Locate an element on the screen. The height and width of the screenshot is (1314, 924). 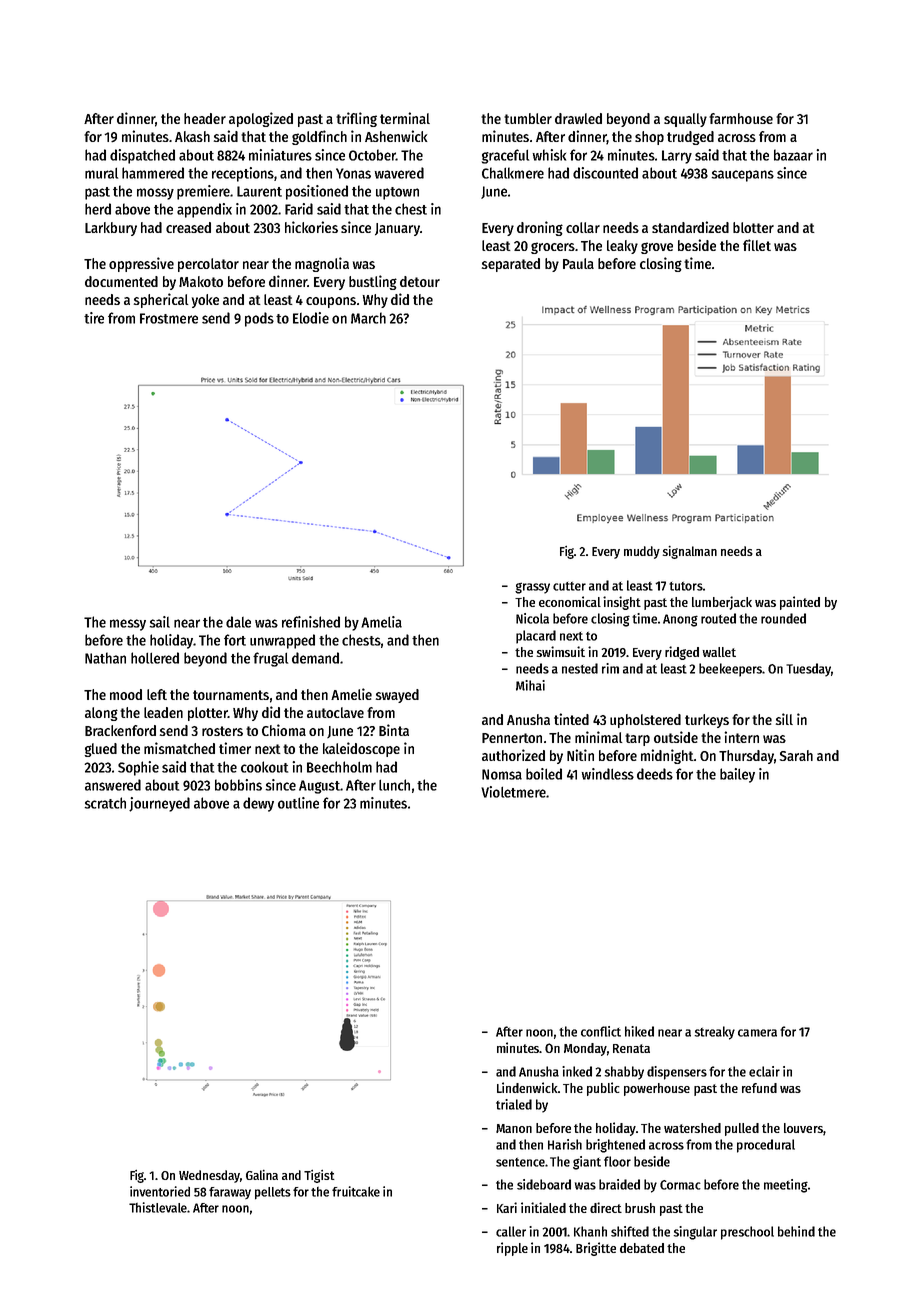
Ashenwick is located at coordinates (396, 136).
